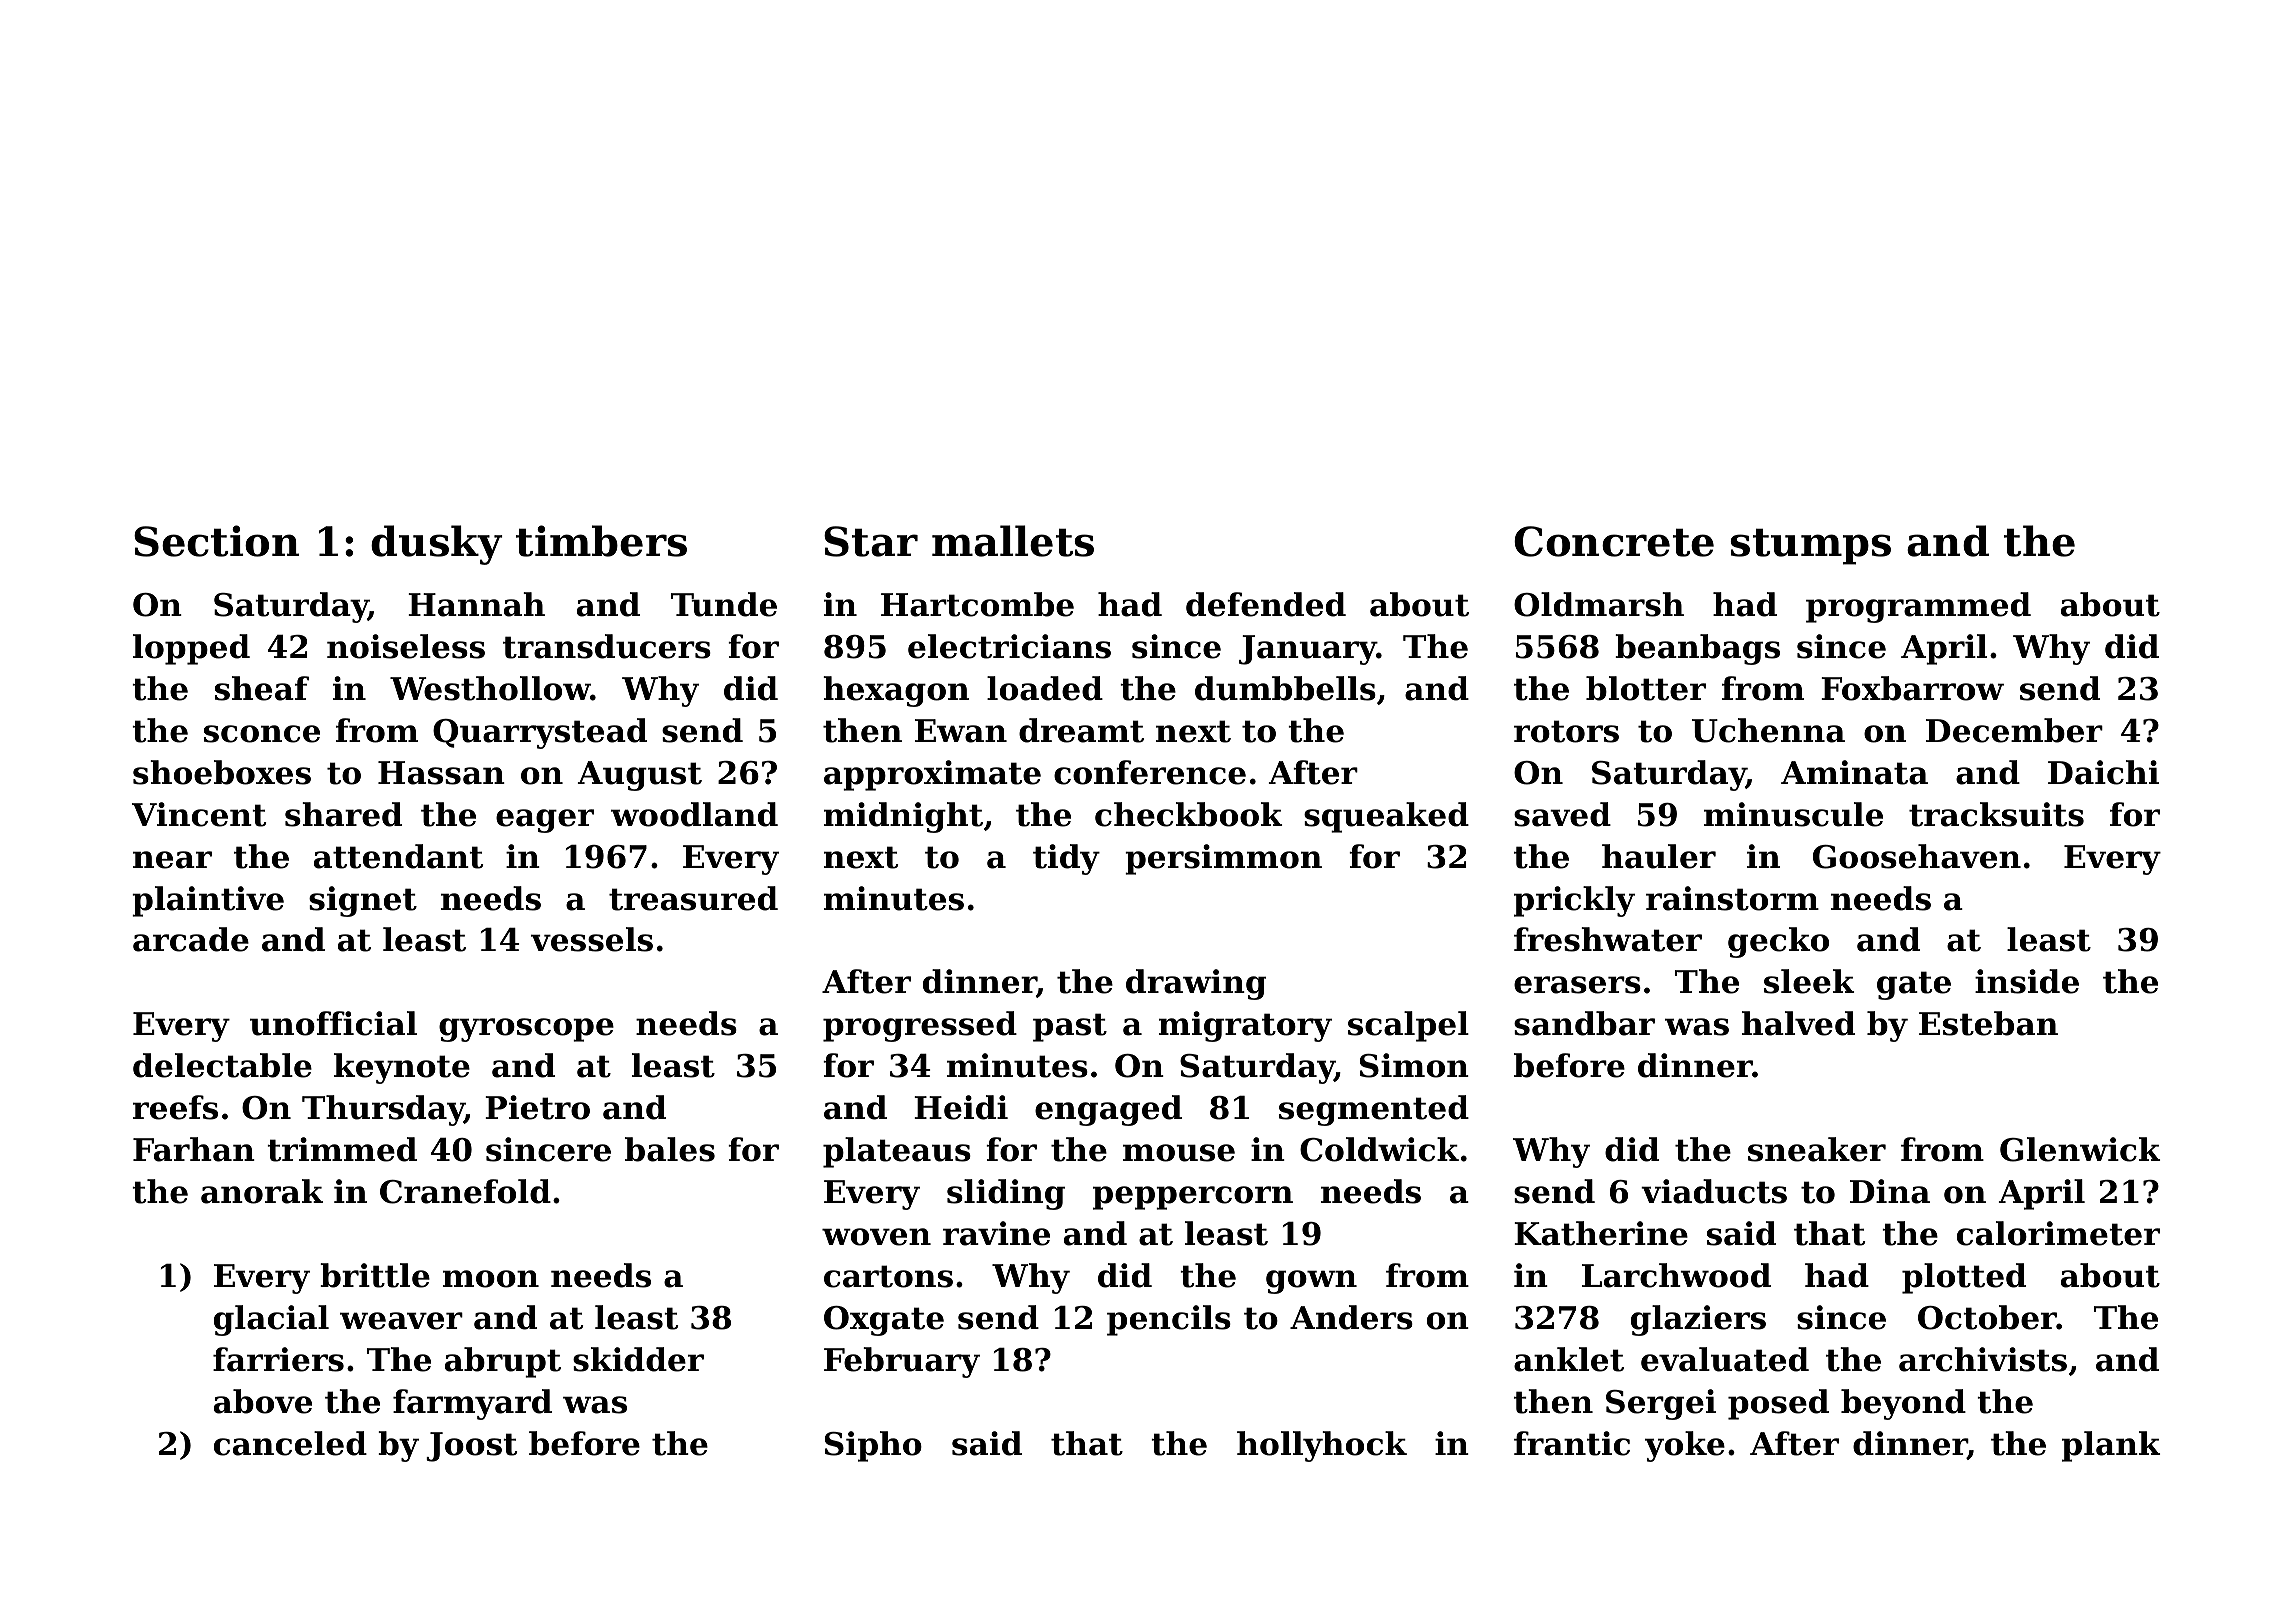 This screenshot has height=1620, width=2292. What do you see at coordinates (1245, 1026) in the screenshot?
I see `migratory` at bounding box center [1245, 1026].
